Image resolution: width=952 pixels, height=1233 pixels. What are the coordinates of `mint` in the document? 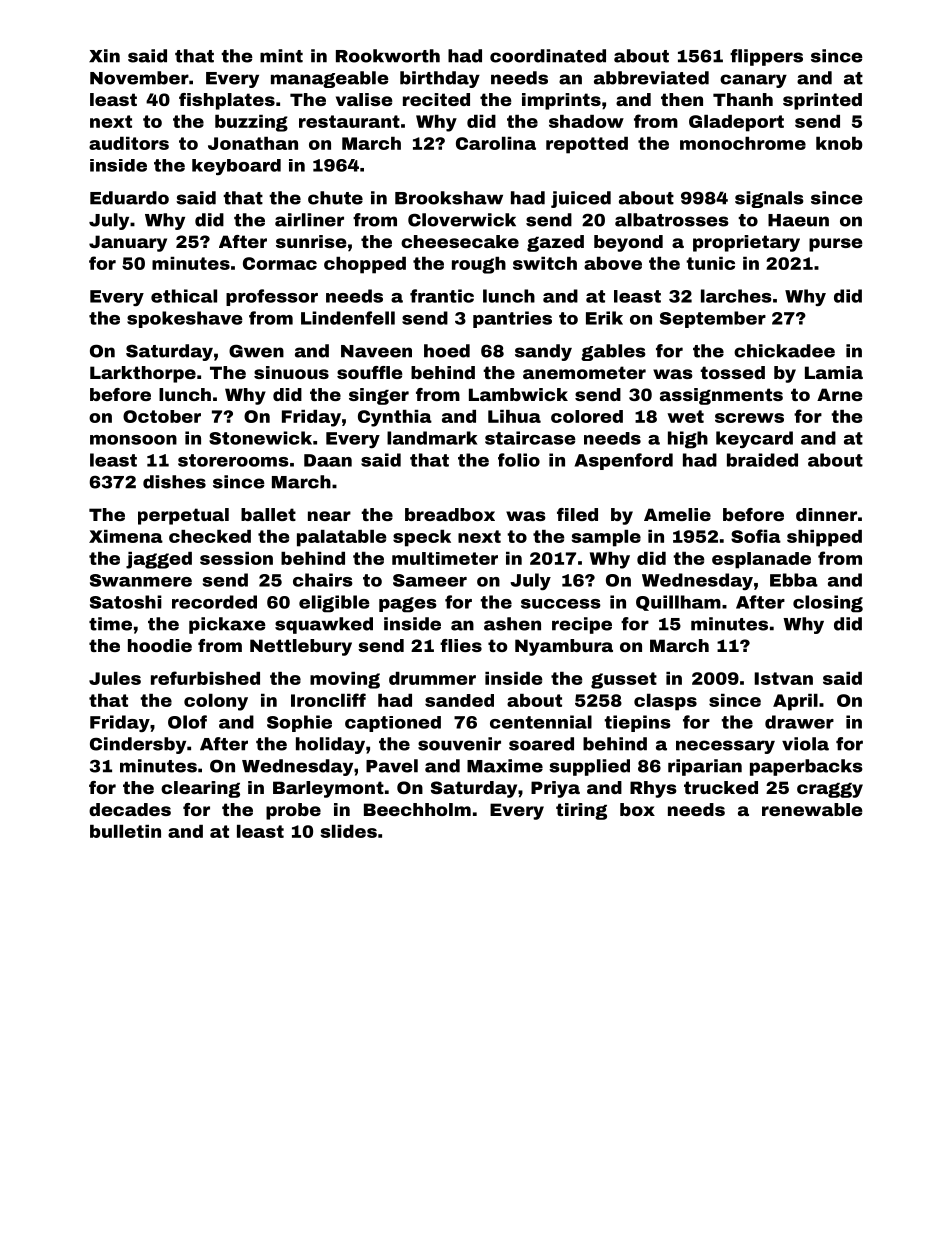 It's located at (281, 56).
